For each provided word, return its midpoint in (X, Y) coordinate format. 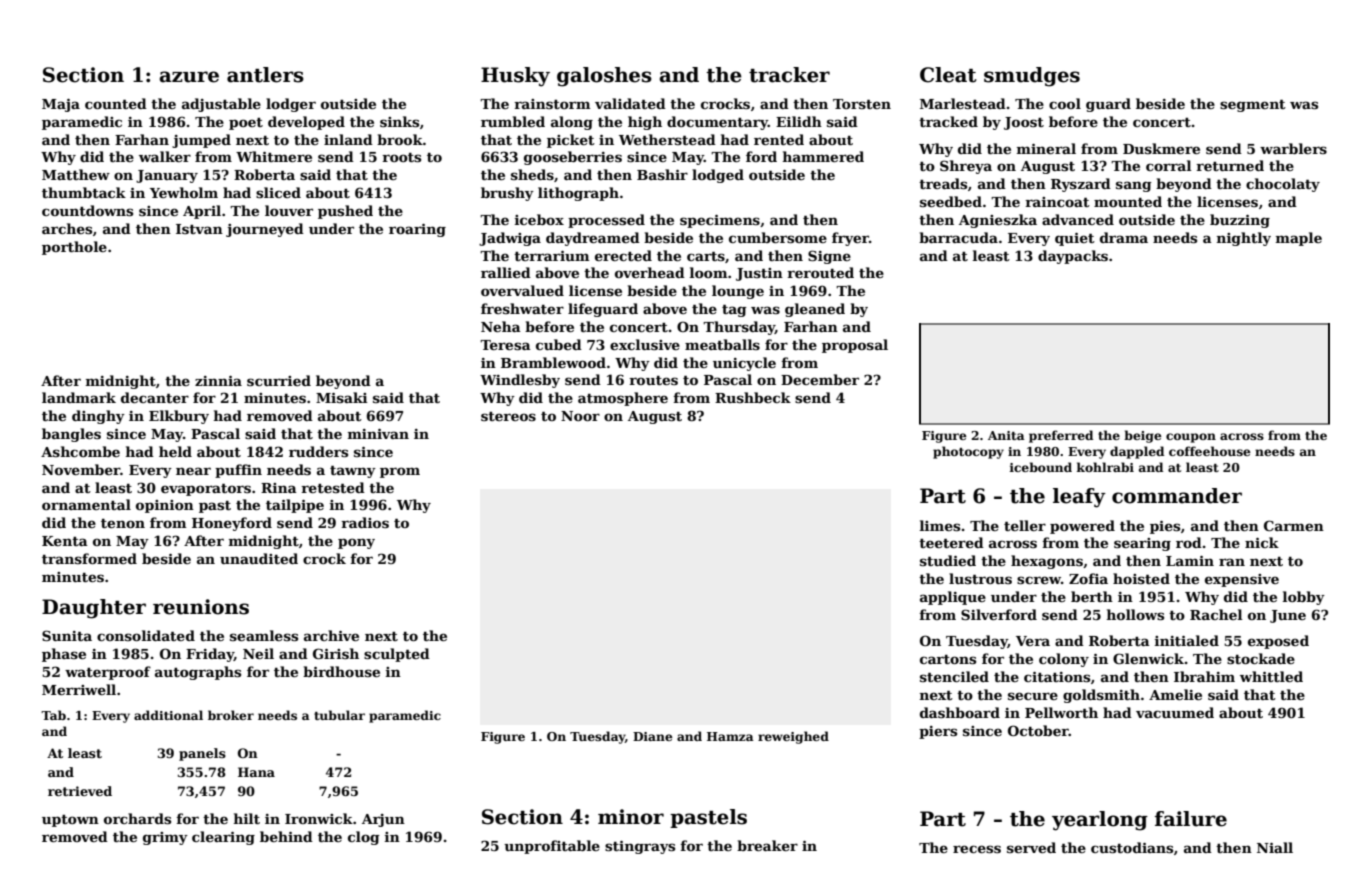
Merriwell (79, 689)
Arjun (383, 820)
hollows (1135, 614)
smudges (1032, 77)
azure (189, 77)
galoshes (604, 77)
